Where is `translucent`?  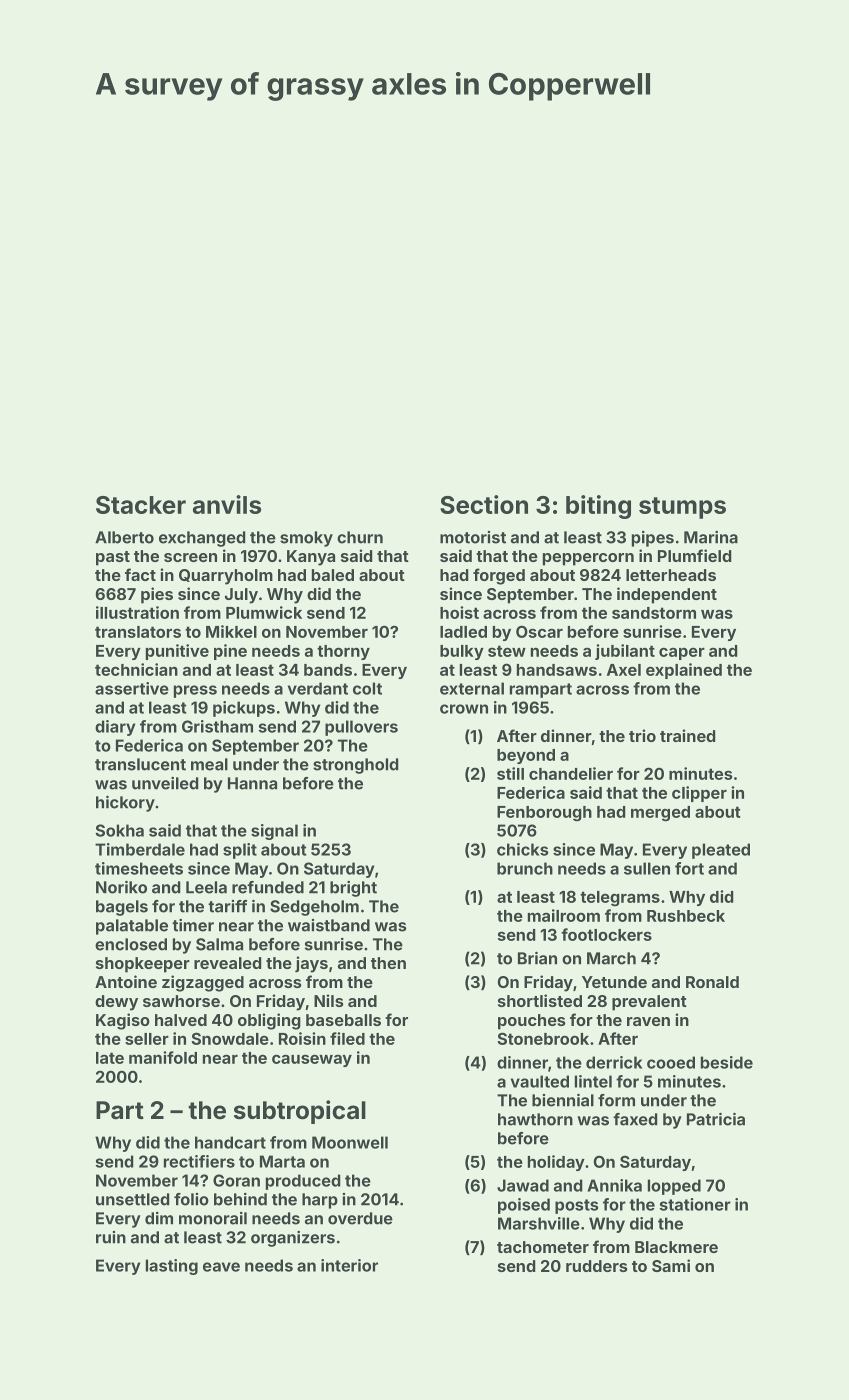 translucent is located at coordinates (140, 764).
